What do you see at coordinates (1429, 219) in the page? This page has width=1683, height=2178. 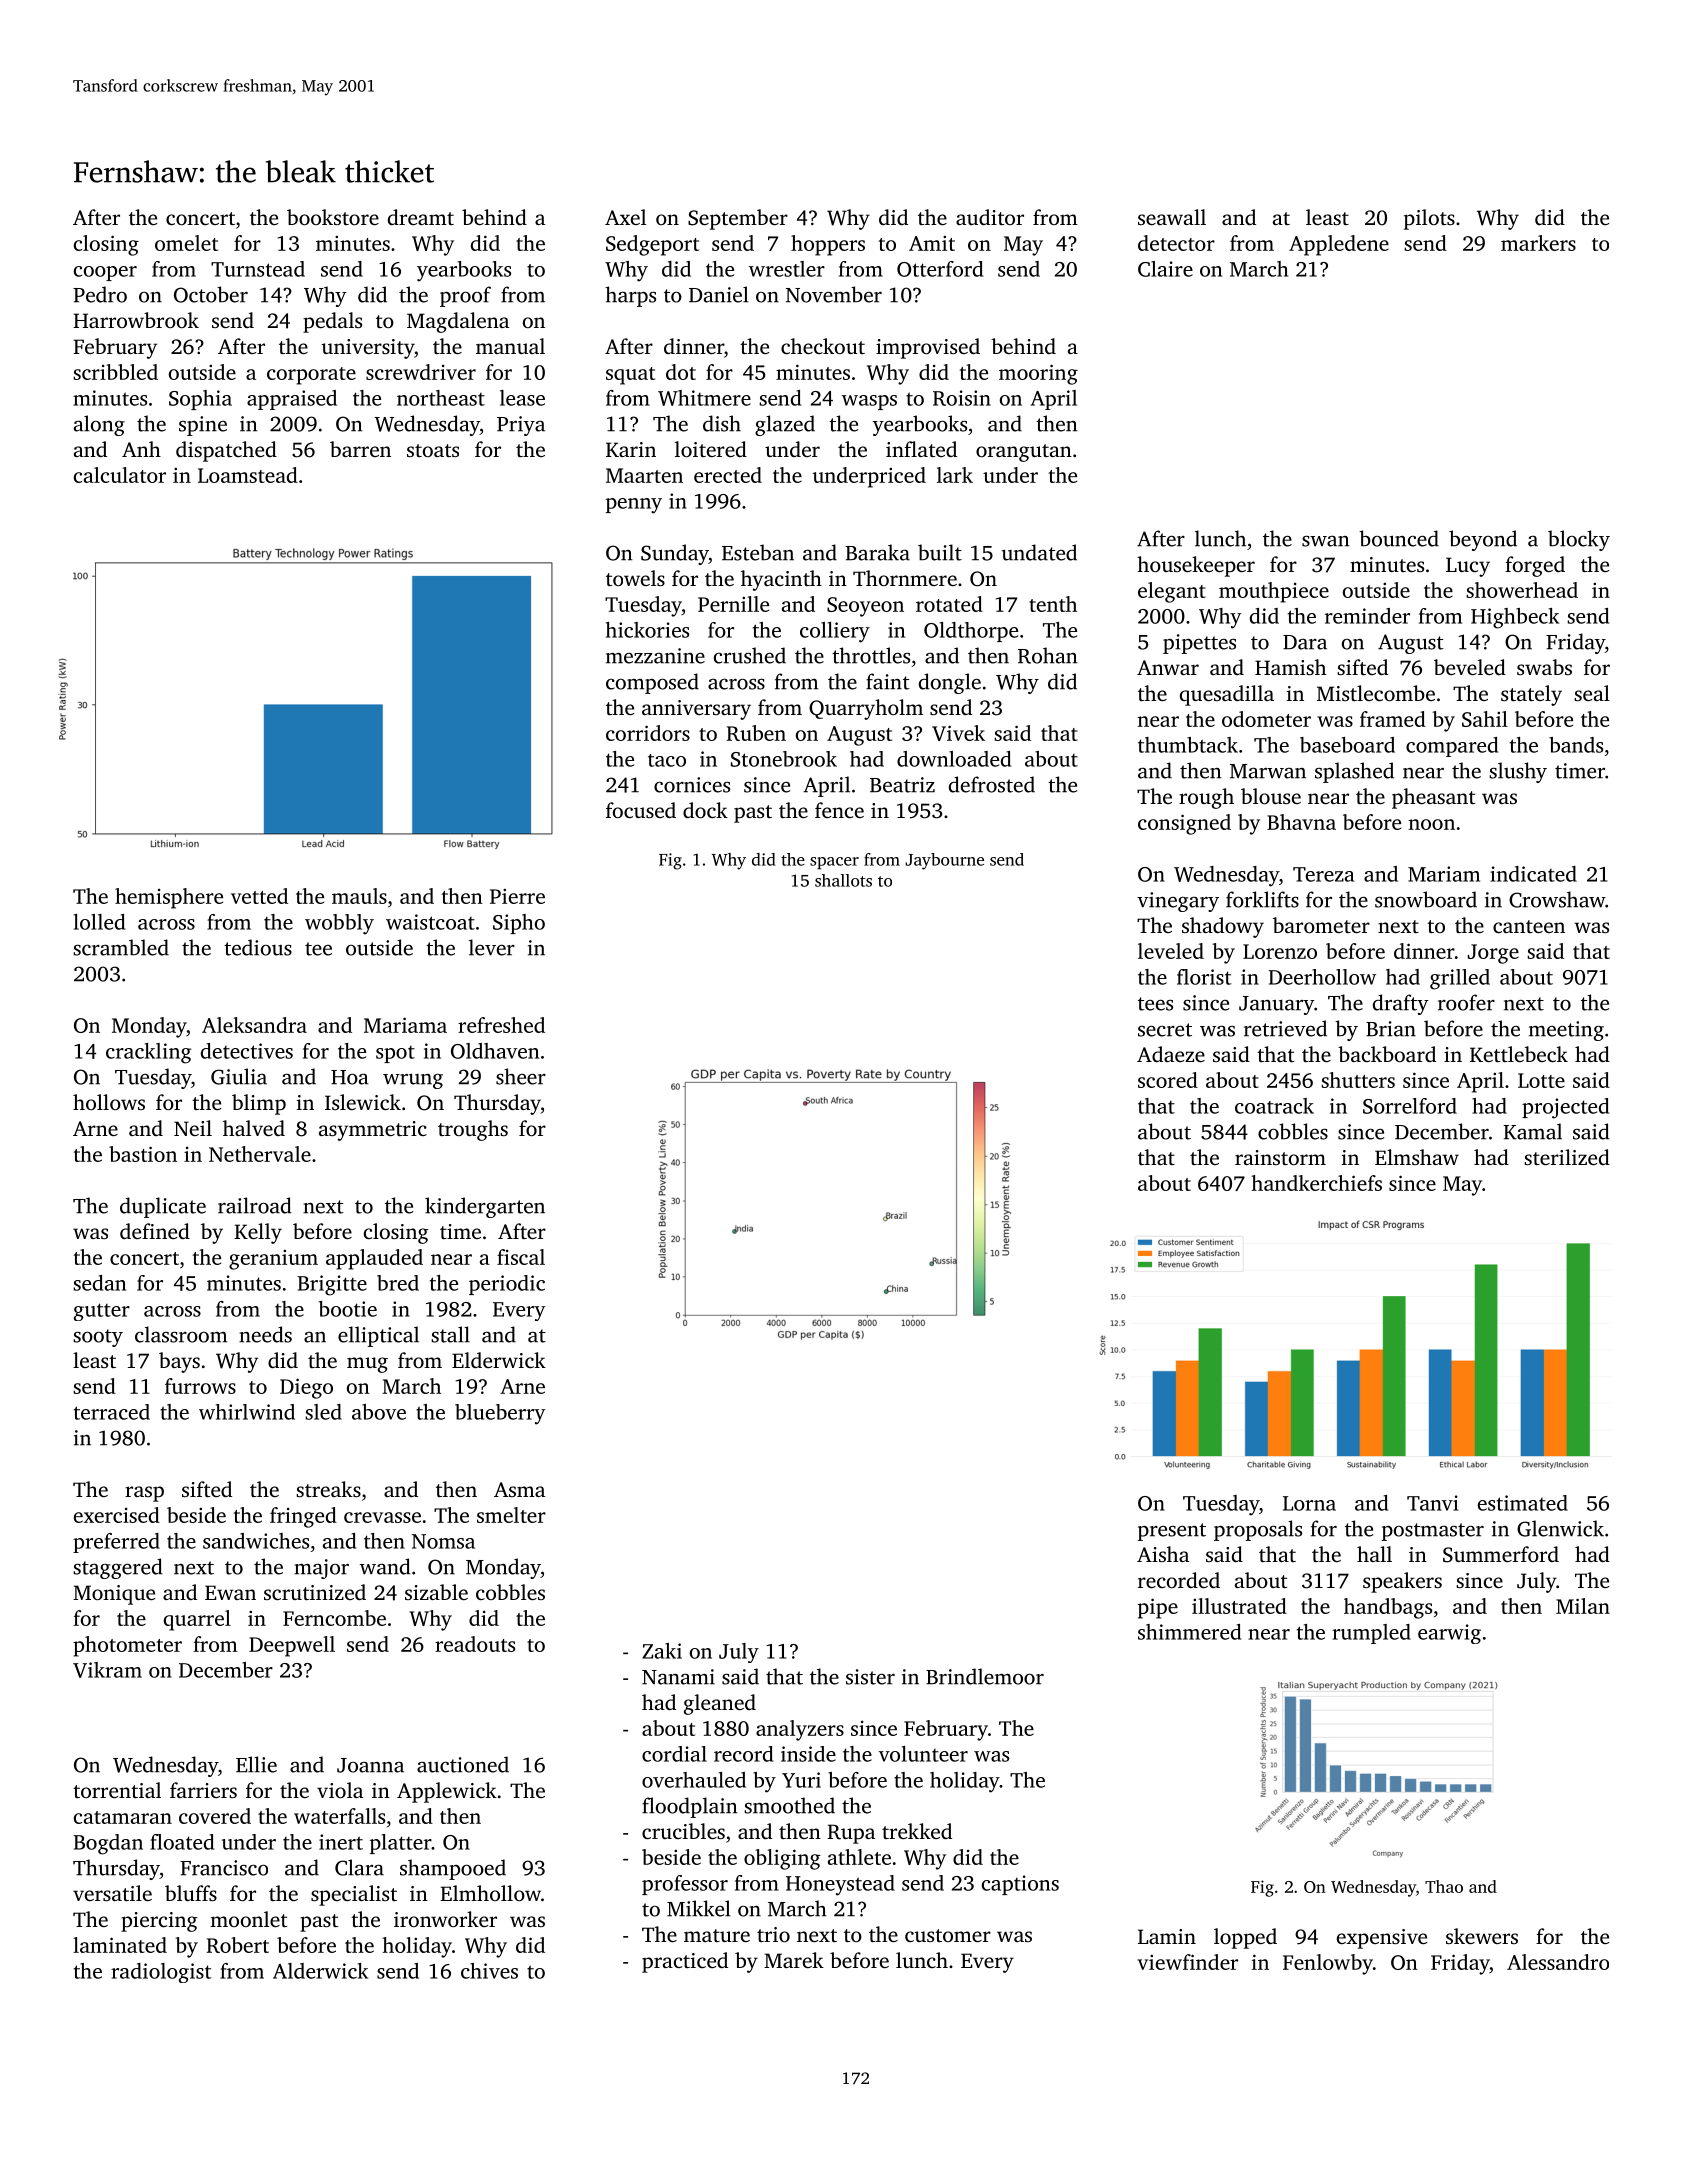 I see `pilots` at bounding box center [1429, 219].
